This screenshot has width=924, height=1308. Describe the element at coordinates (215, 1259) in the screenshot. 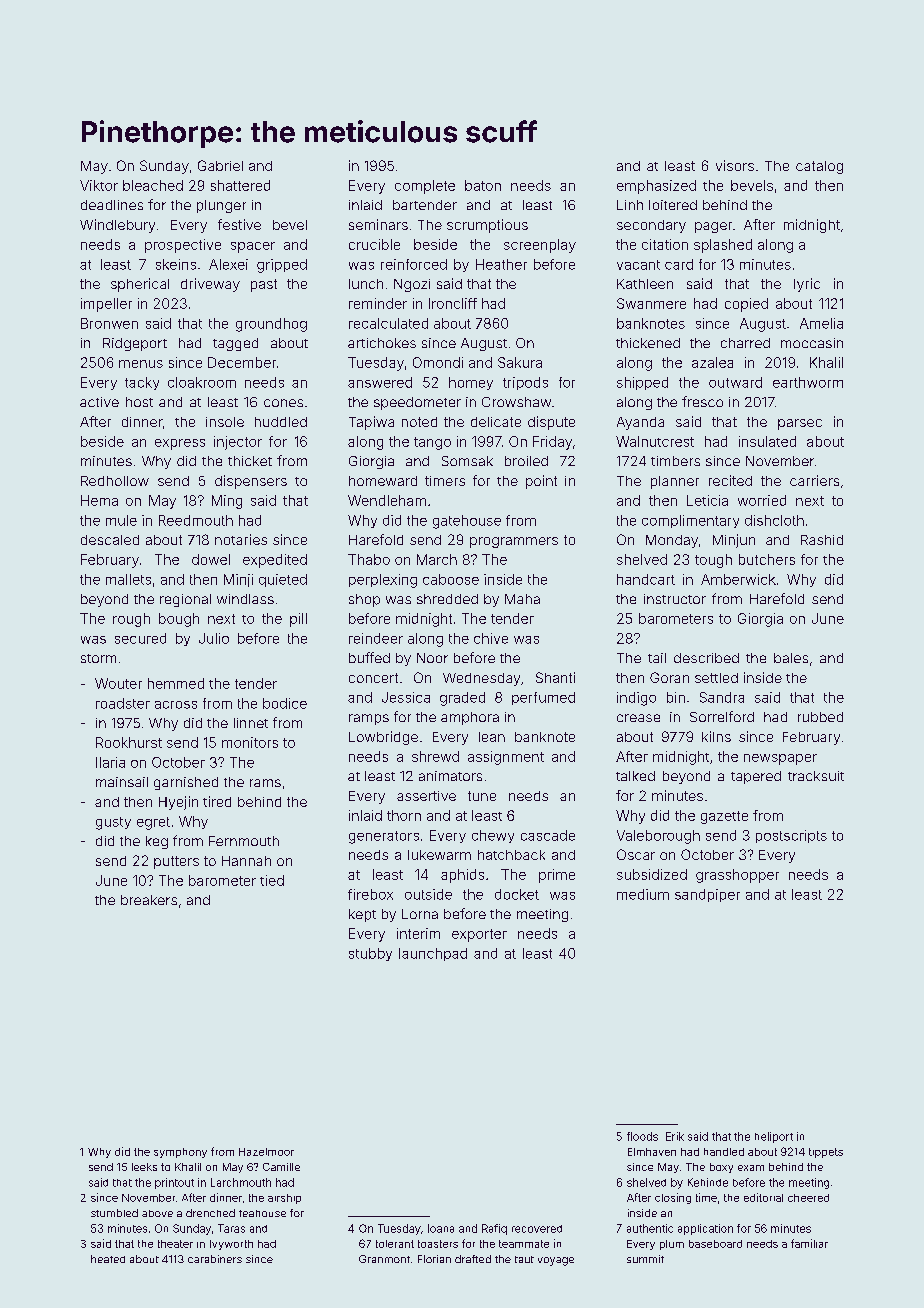

I see `carabiners` at that location.
